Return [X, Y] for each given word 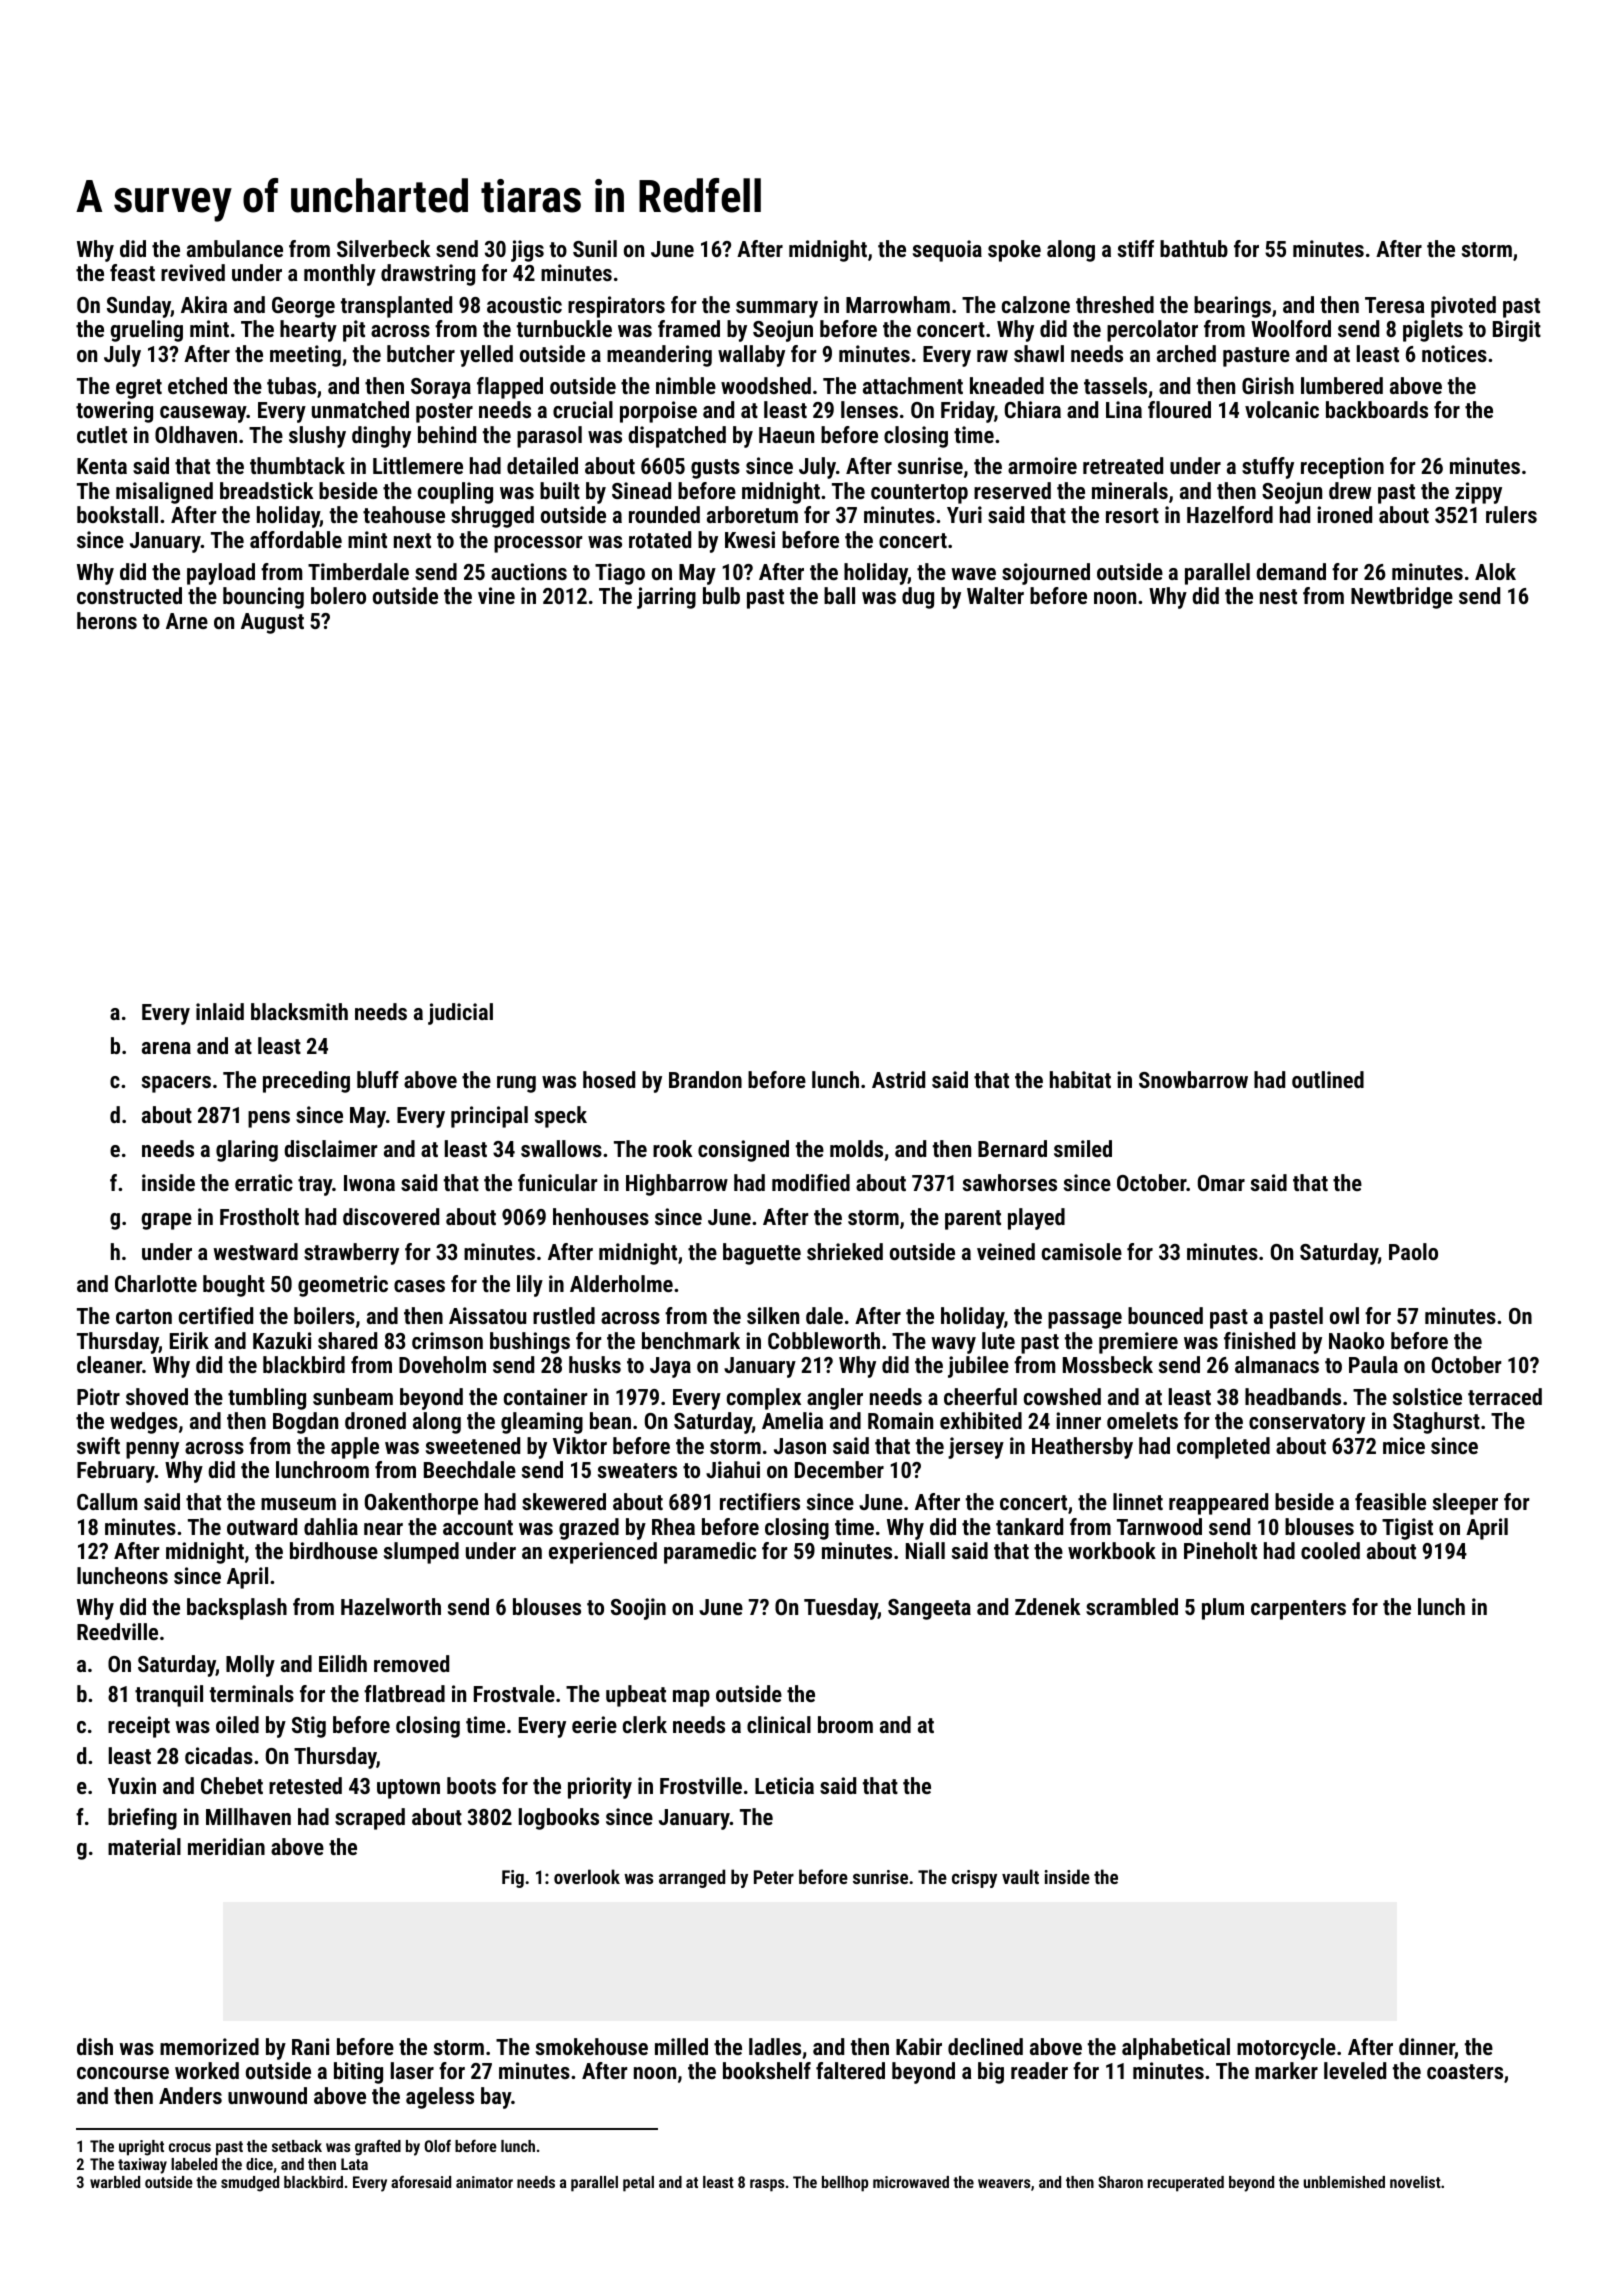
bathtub [1194, 248]
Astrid [898, 1079]
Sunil [595, 248]
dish [95, 2046]
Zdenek [1047, 1606]
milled [681, 2046]
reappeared [1218, 1504]
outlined [1328, 1079]
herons [107, 620]
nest [1278, 596]
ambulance [235, 248]
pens [269, 1119]
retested [305, 1785]
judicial [460, 1014]
